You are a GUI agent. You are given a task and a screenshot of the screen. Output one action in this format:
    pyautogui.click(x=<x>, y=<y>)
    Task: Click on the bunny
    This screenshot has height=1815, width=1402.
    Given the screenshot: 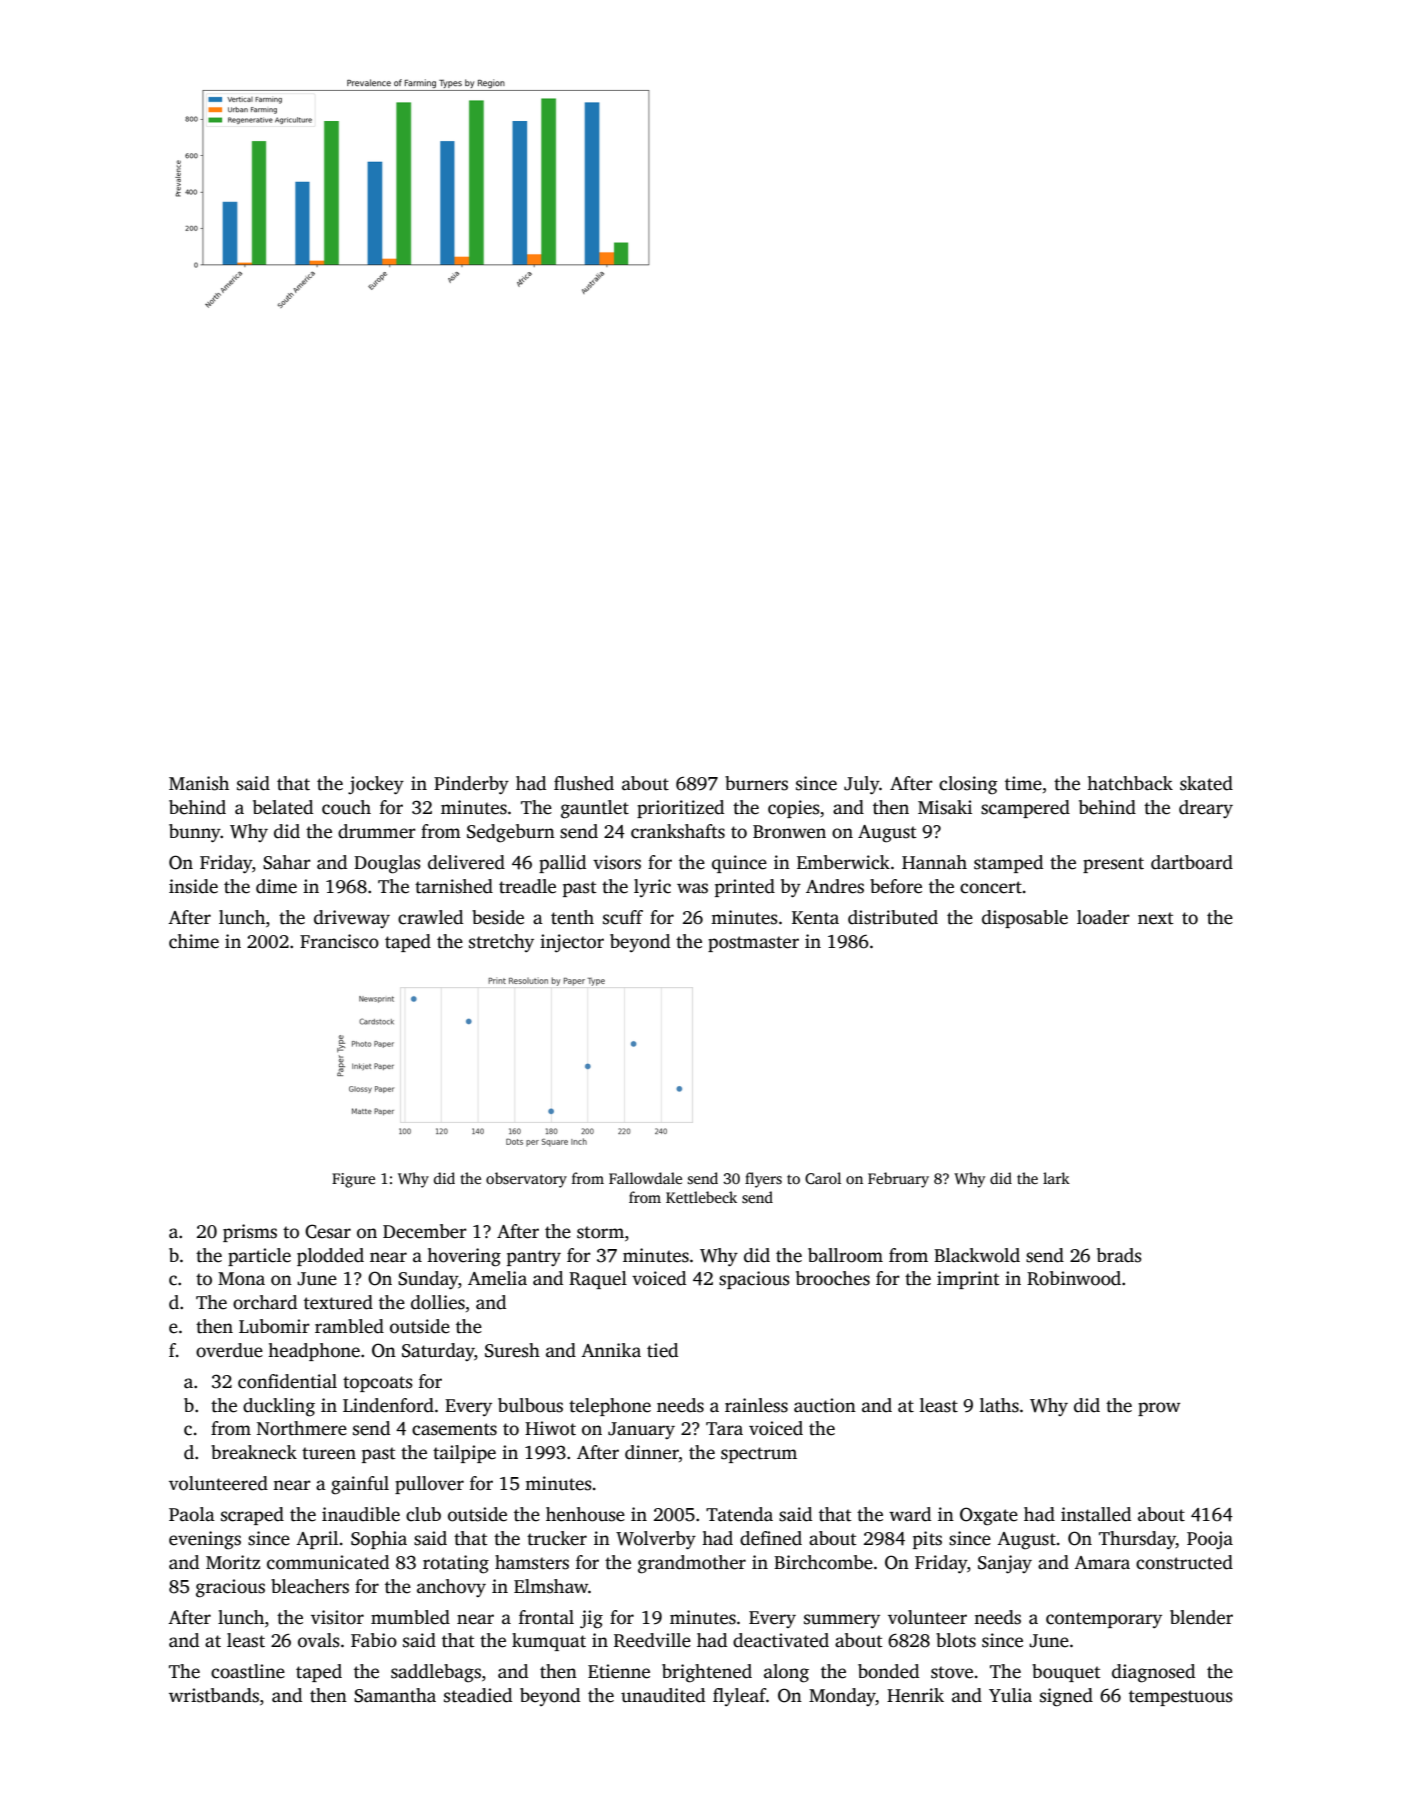 What is the action you would take?
    pyautogui.click(x=195, y=833)
